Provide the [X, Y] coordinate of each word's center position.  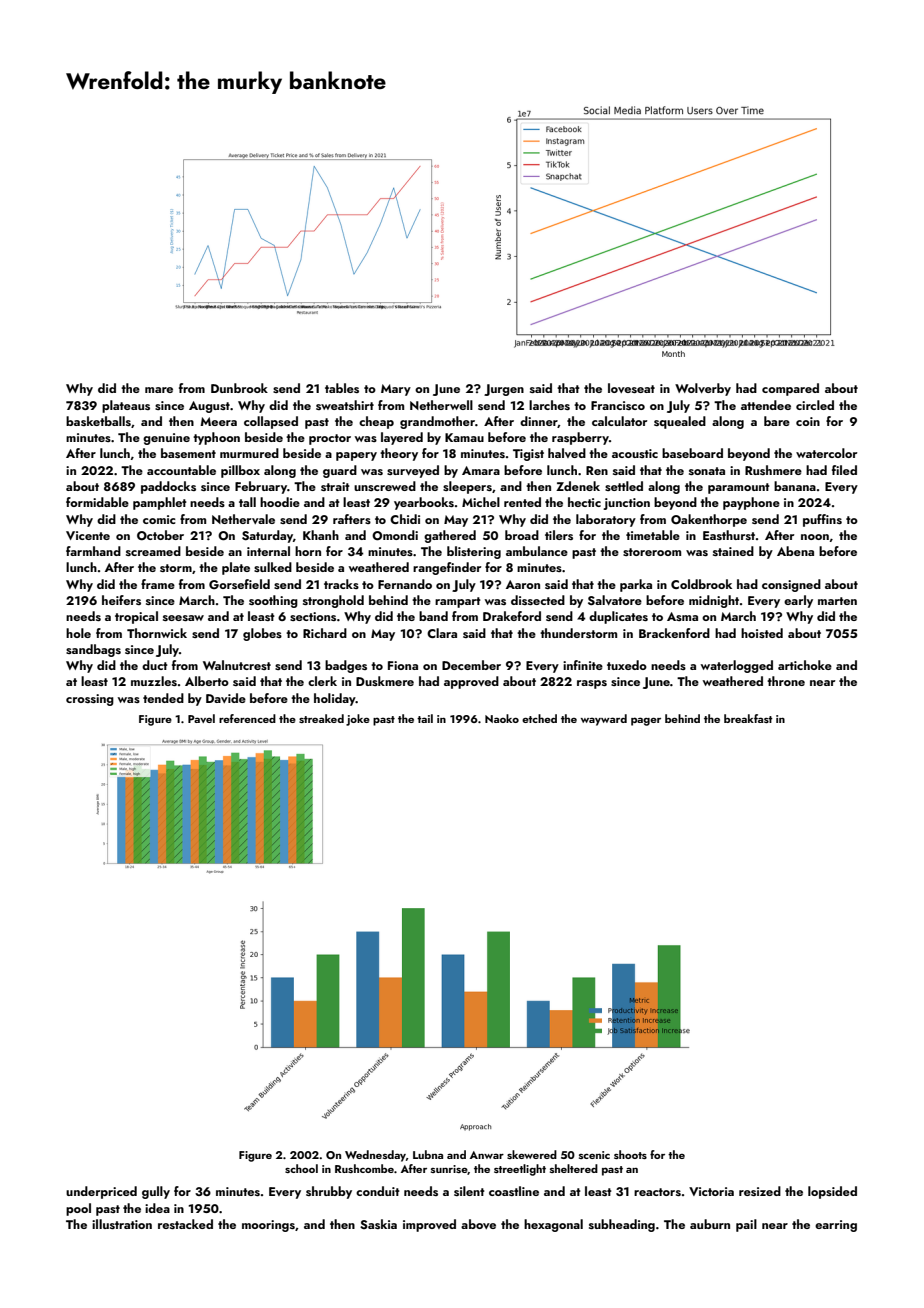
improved [429, 1225]
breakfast [748, 718]
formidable [97, 502]
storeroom [652, 552]
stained [733, 551]
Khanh [321, 535]
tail [425, 718]
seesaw [183, 618]
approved [471, 682]
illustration [122, 1224]
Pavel [201, 718]
